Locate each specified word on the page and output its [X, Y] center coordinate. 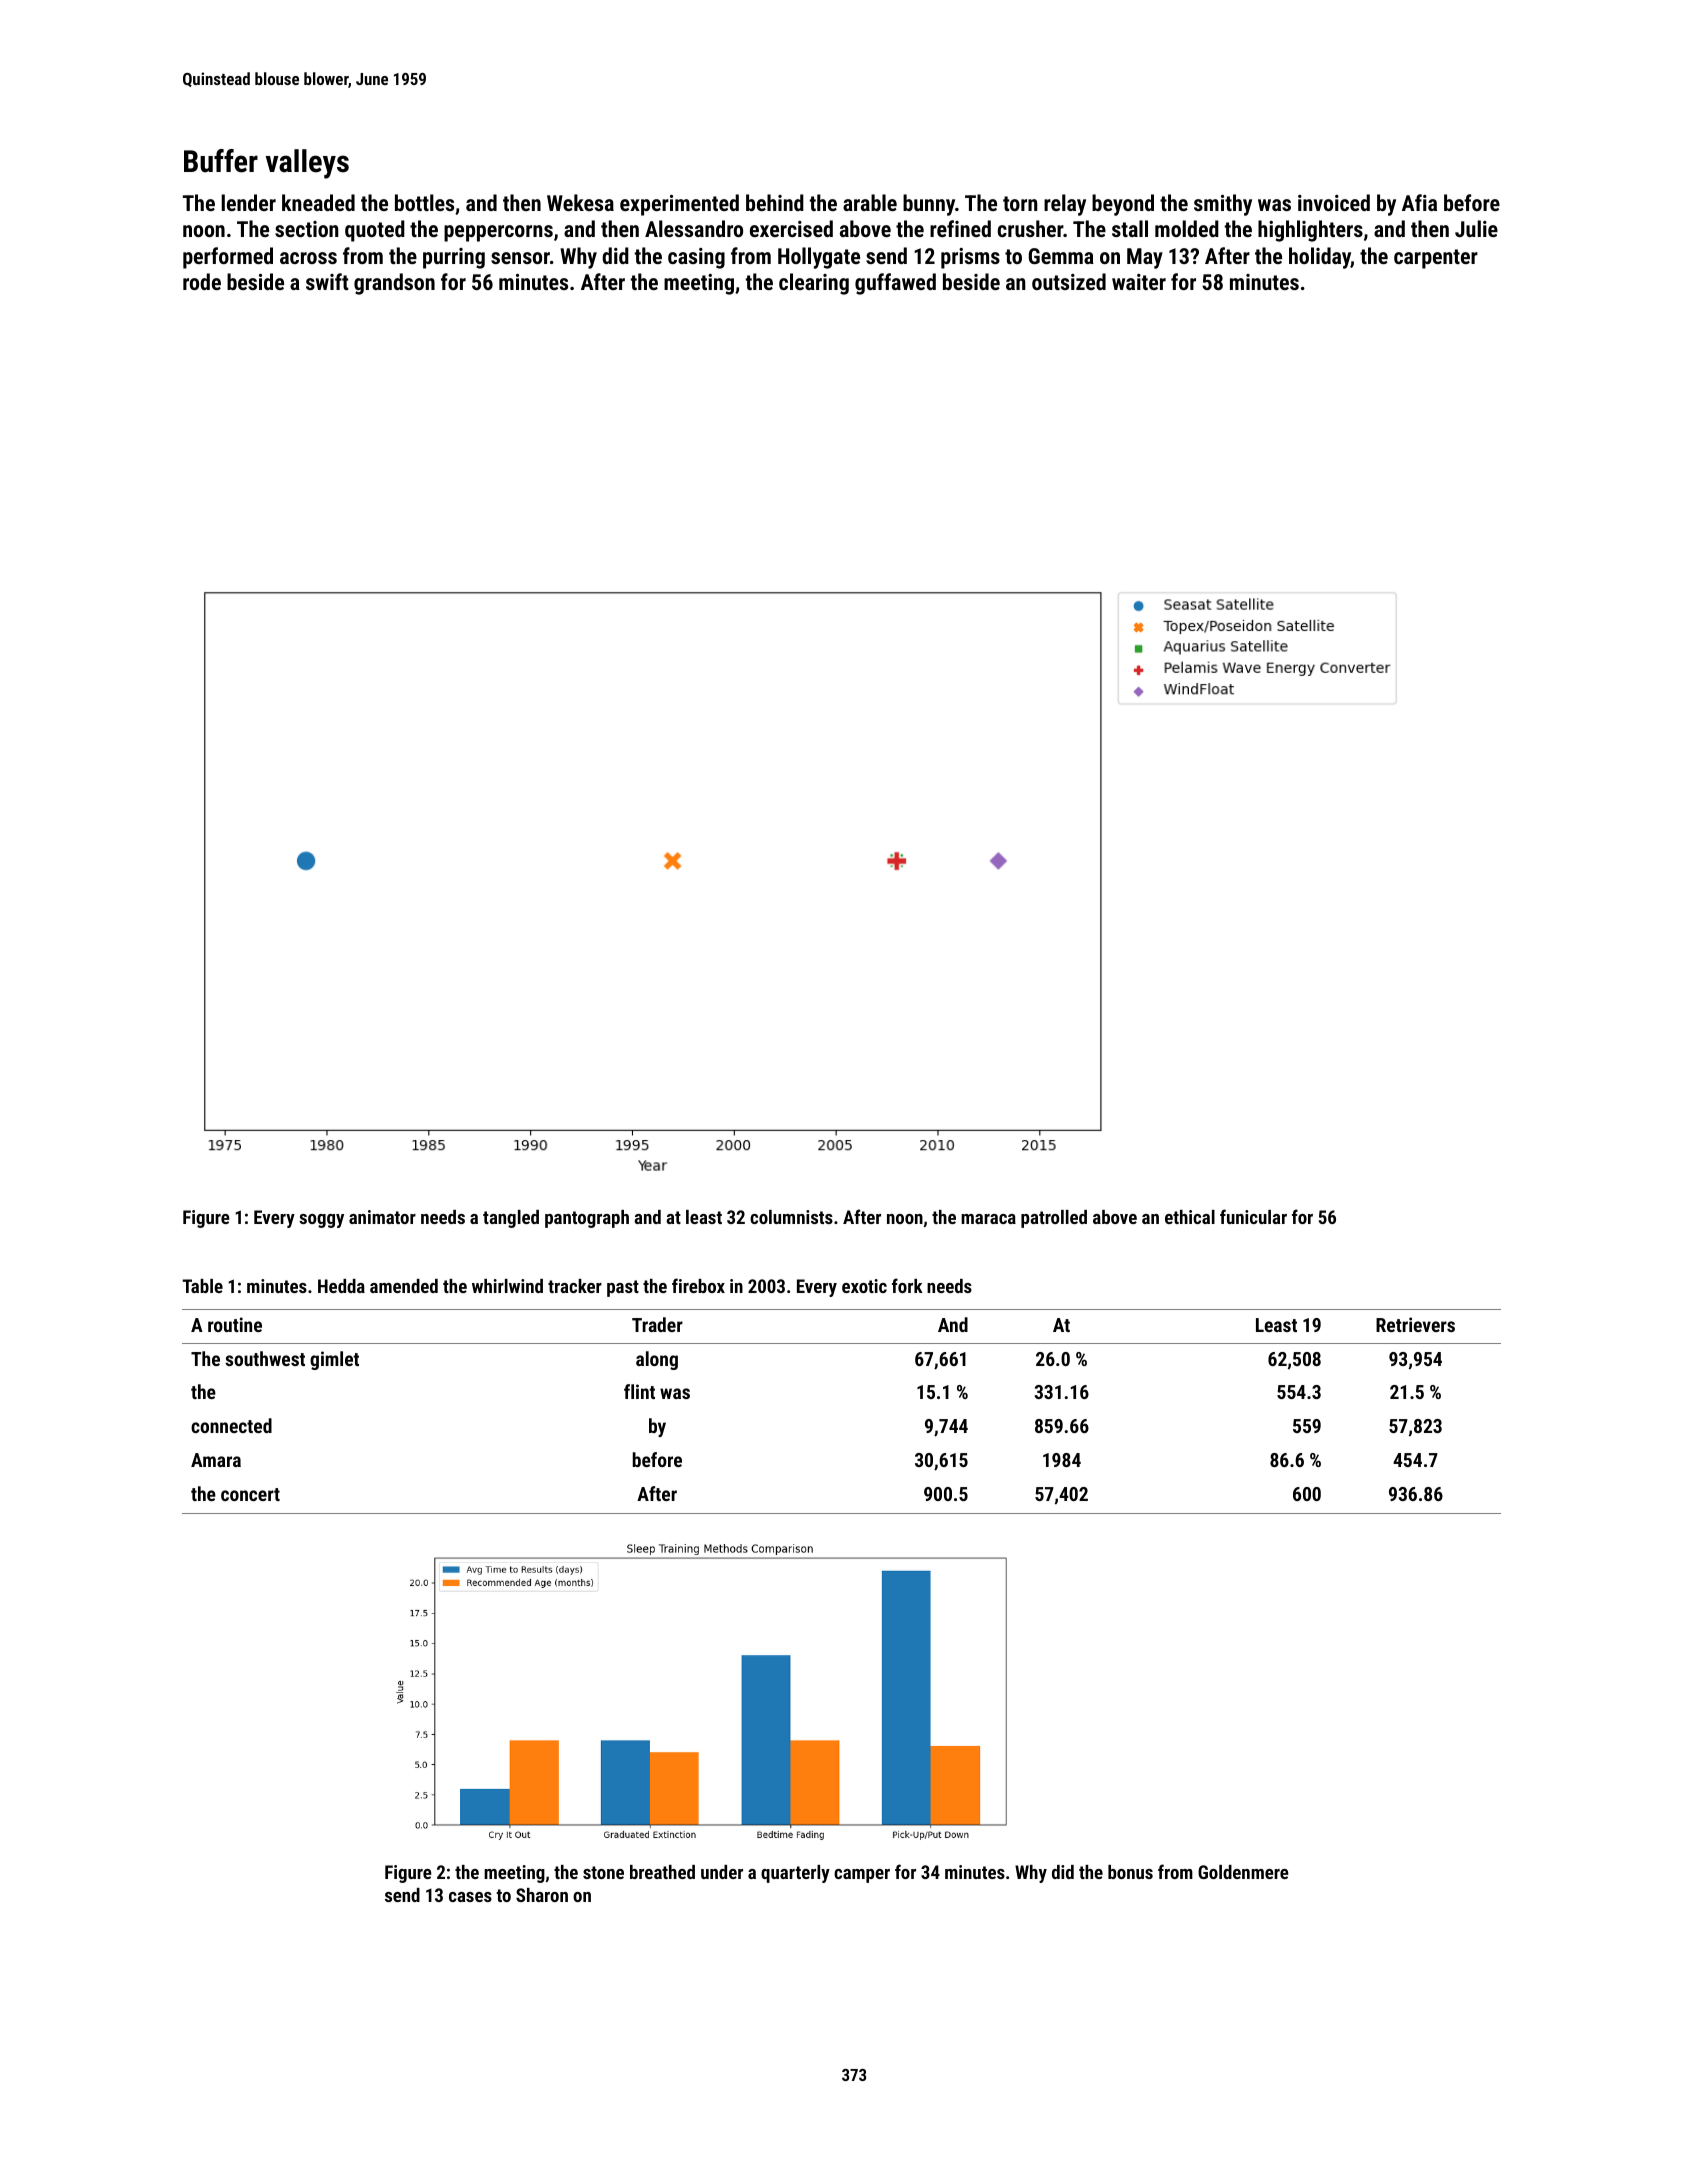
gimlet [334, 1360]
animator [382, 1217]
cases [470, 1897]
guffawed [895, 284]
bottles [424, 202]
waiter [1139, 282]
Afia [1419, 202]
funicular [1253, 1216]
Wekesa [580, 202]
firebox [698, 1285]
